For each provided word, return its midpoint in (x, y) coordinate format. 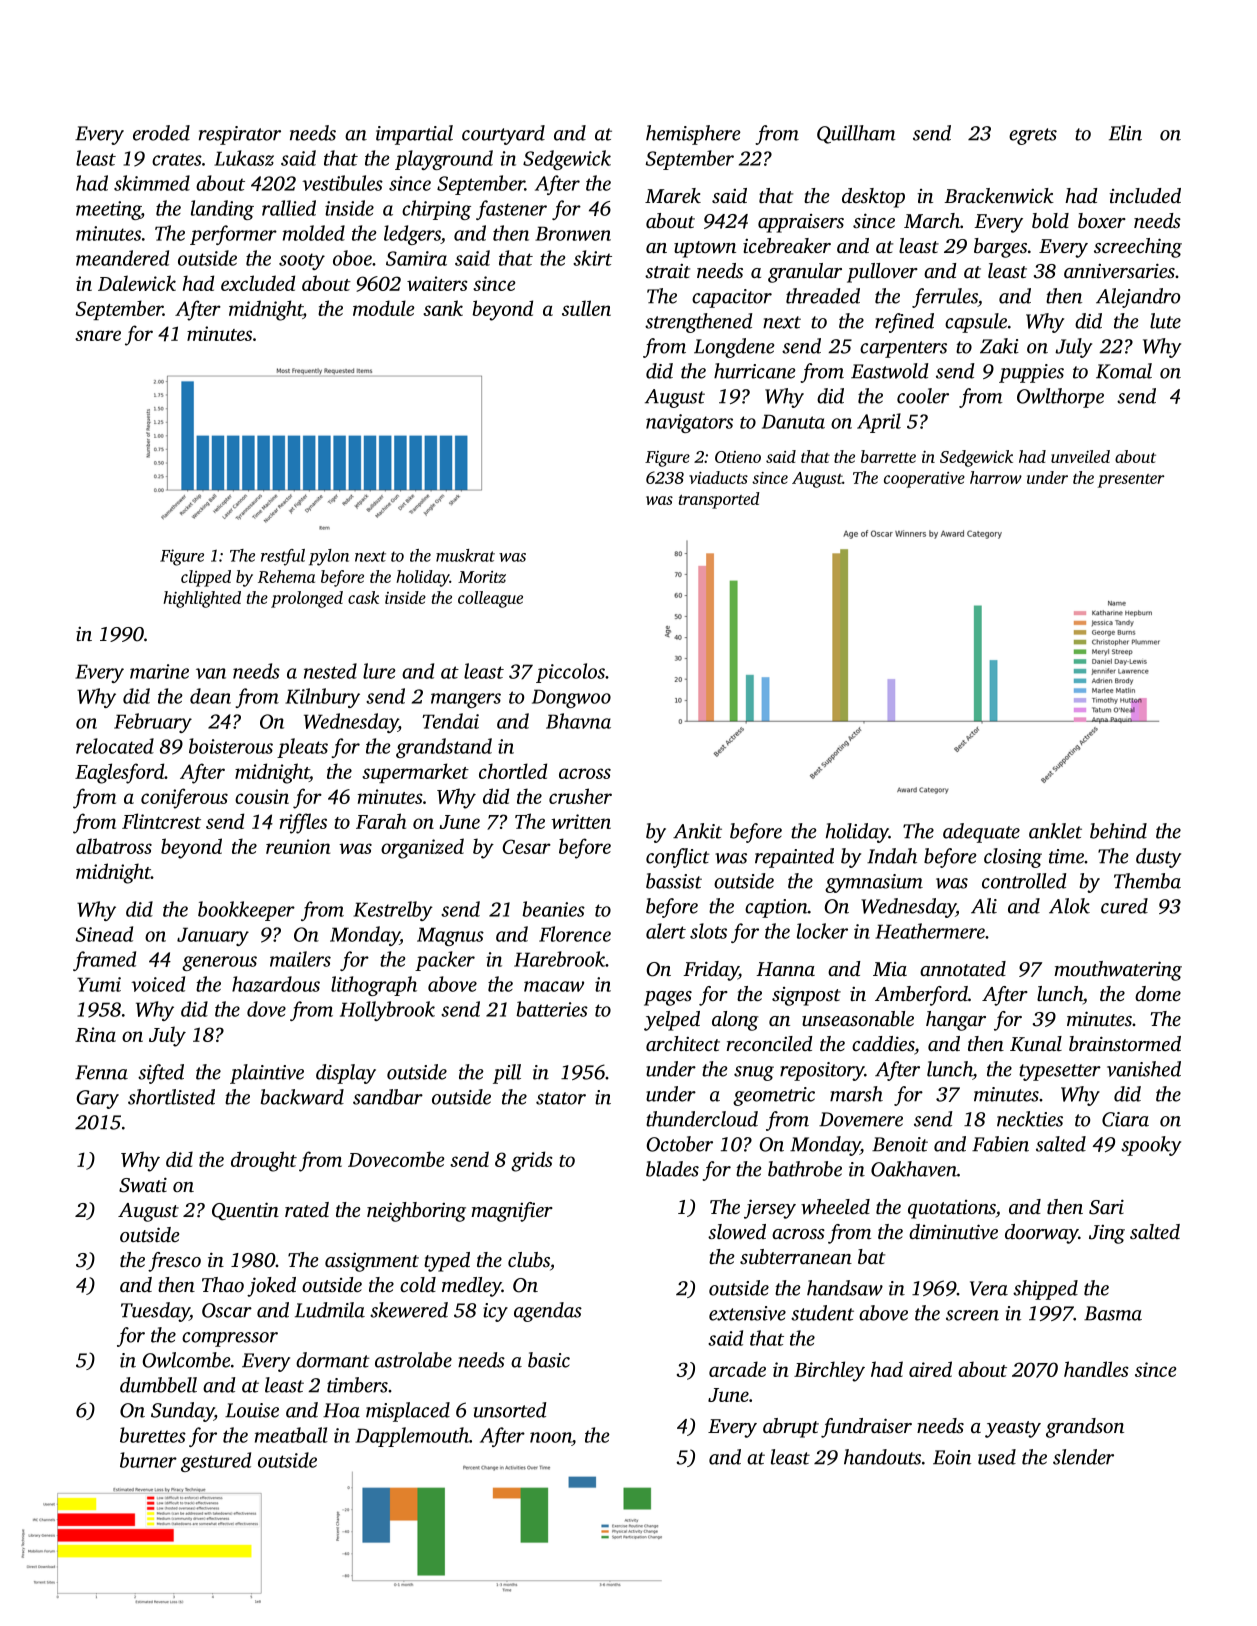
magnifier (512, 1212)
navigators (689, 423)
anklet (1055, 831)
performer (233, 235)
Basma (1113, 1313)
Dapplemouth (412, 1437)
